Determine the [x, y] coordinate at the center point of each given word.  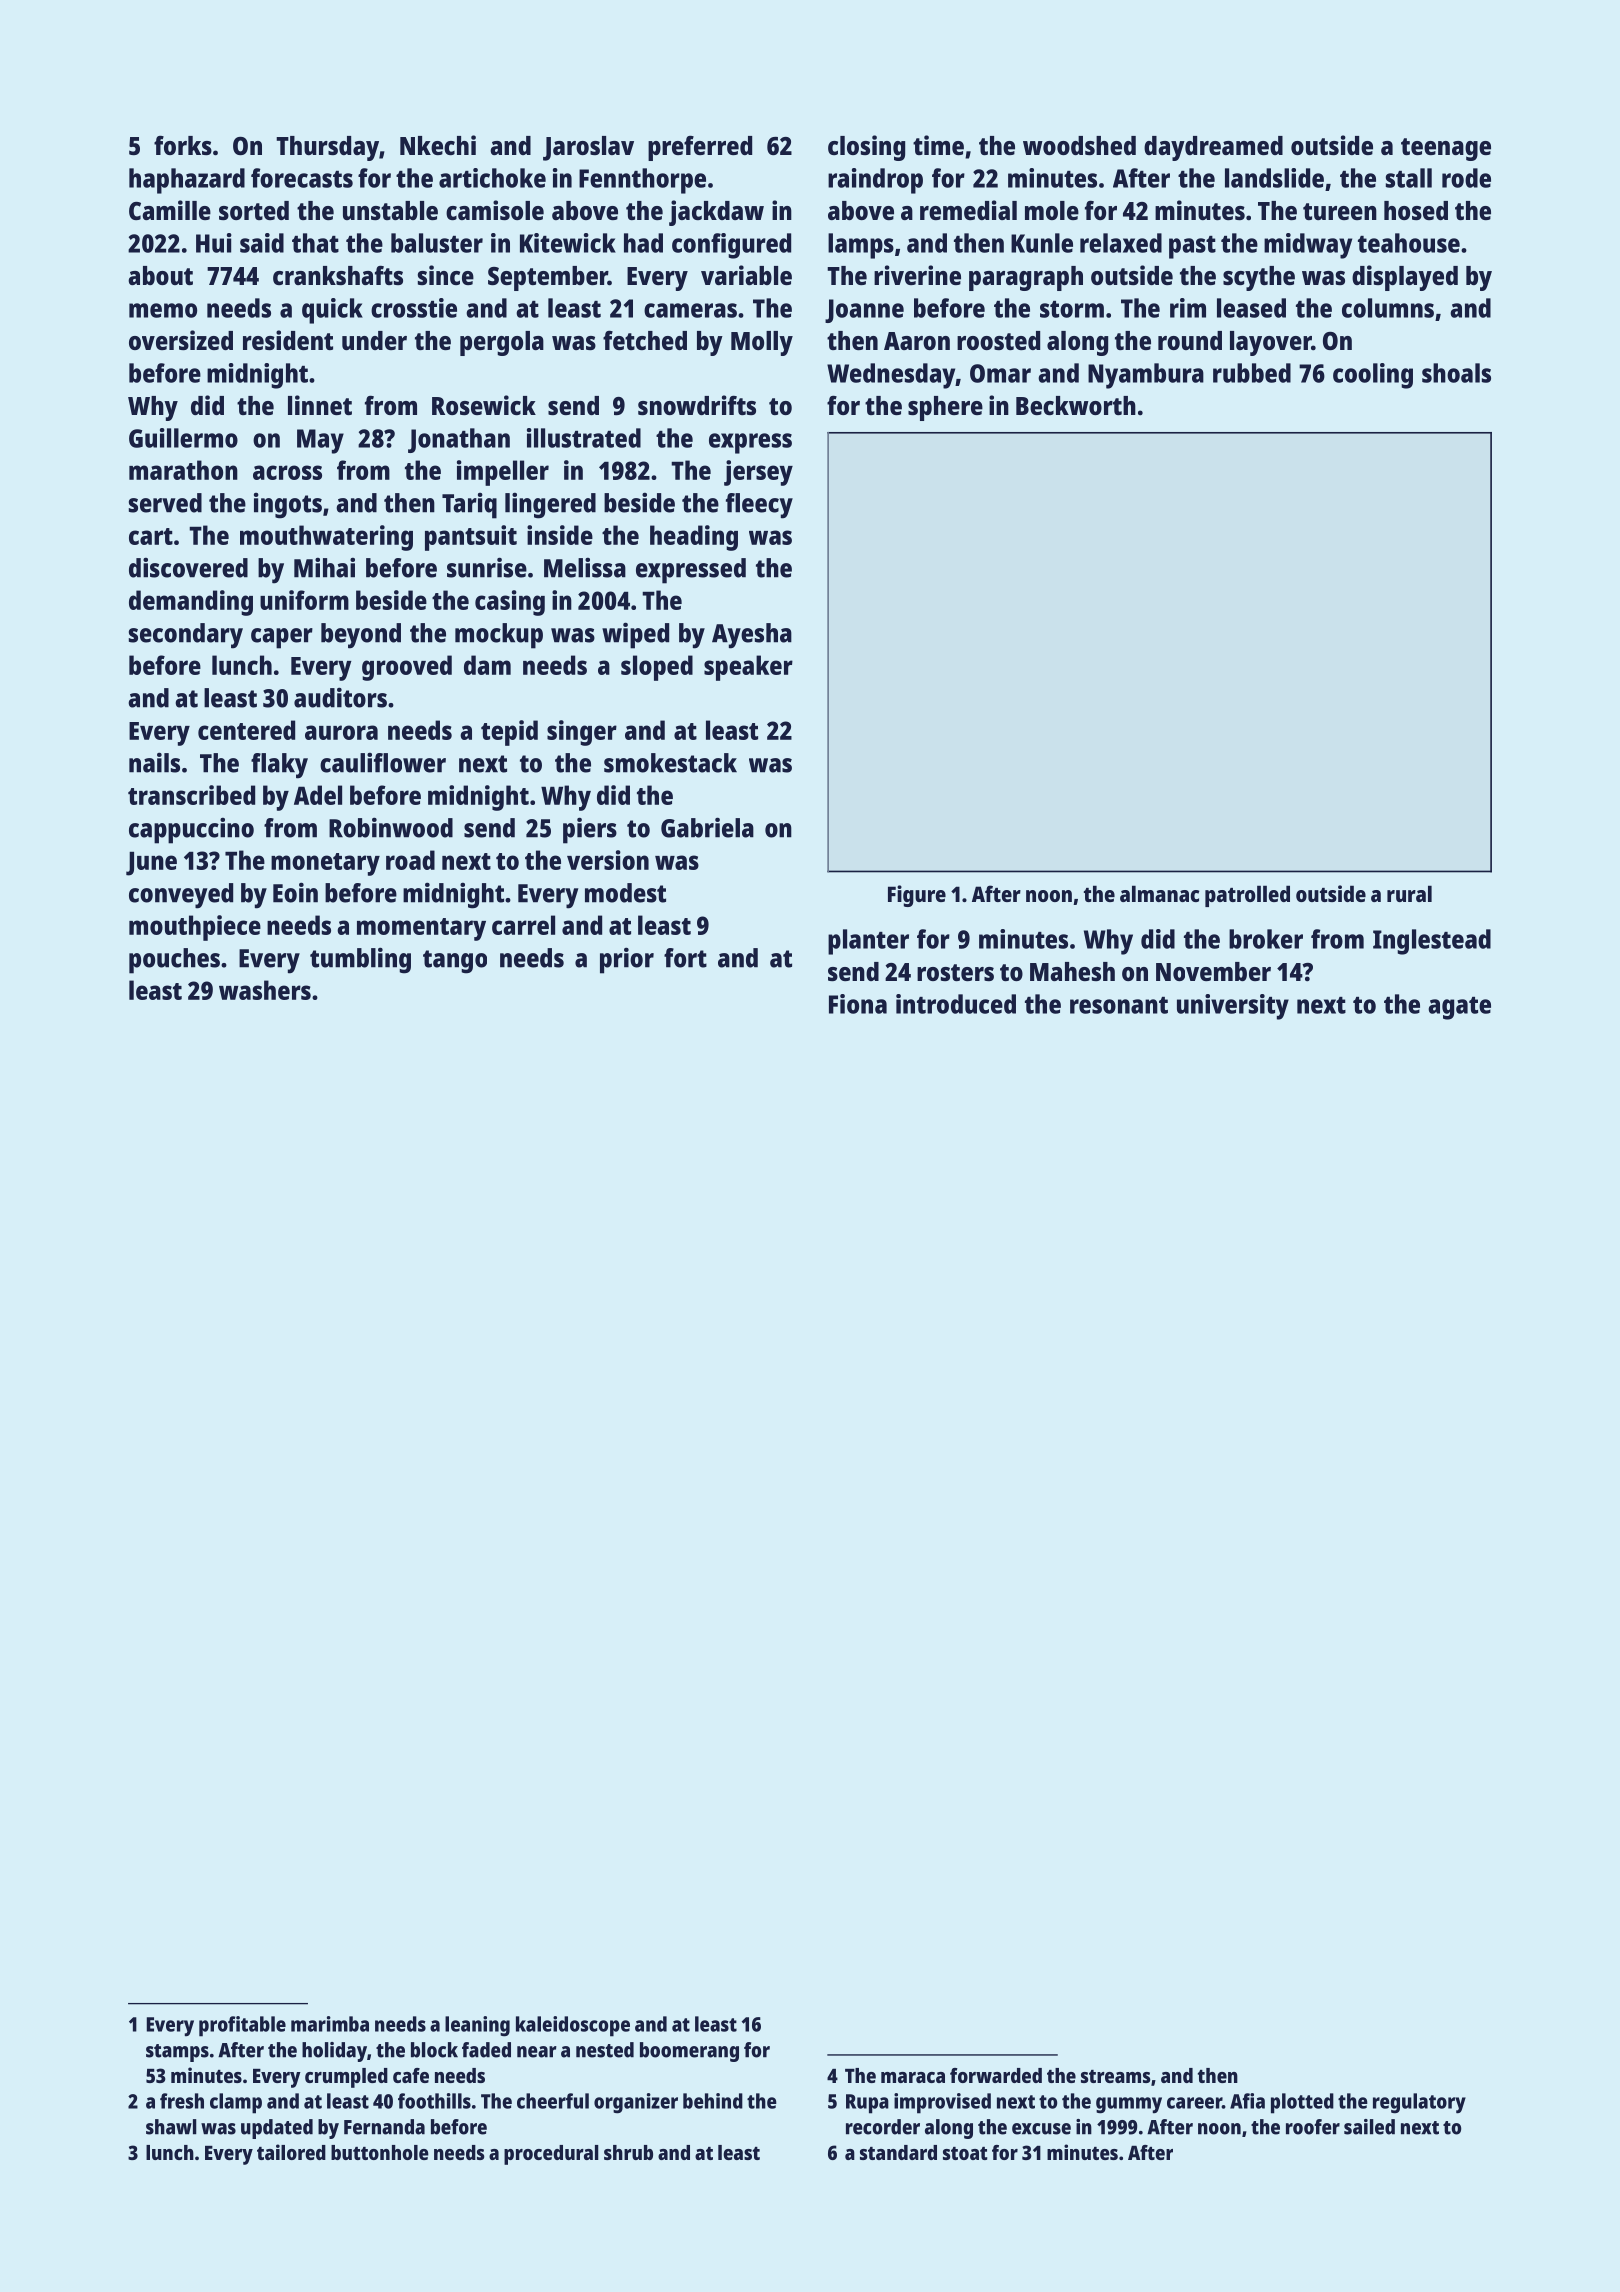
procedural [551, 2155]
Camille [170, 210]
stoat [965, 2153]
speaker [748, 668]
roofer [1313, 2127]
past [1192, 247]
